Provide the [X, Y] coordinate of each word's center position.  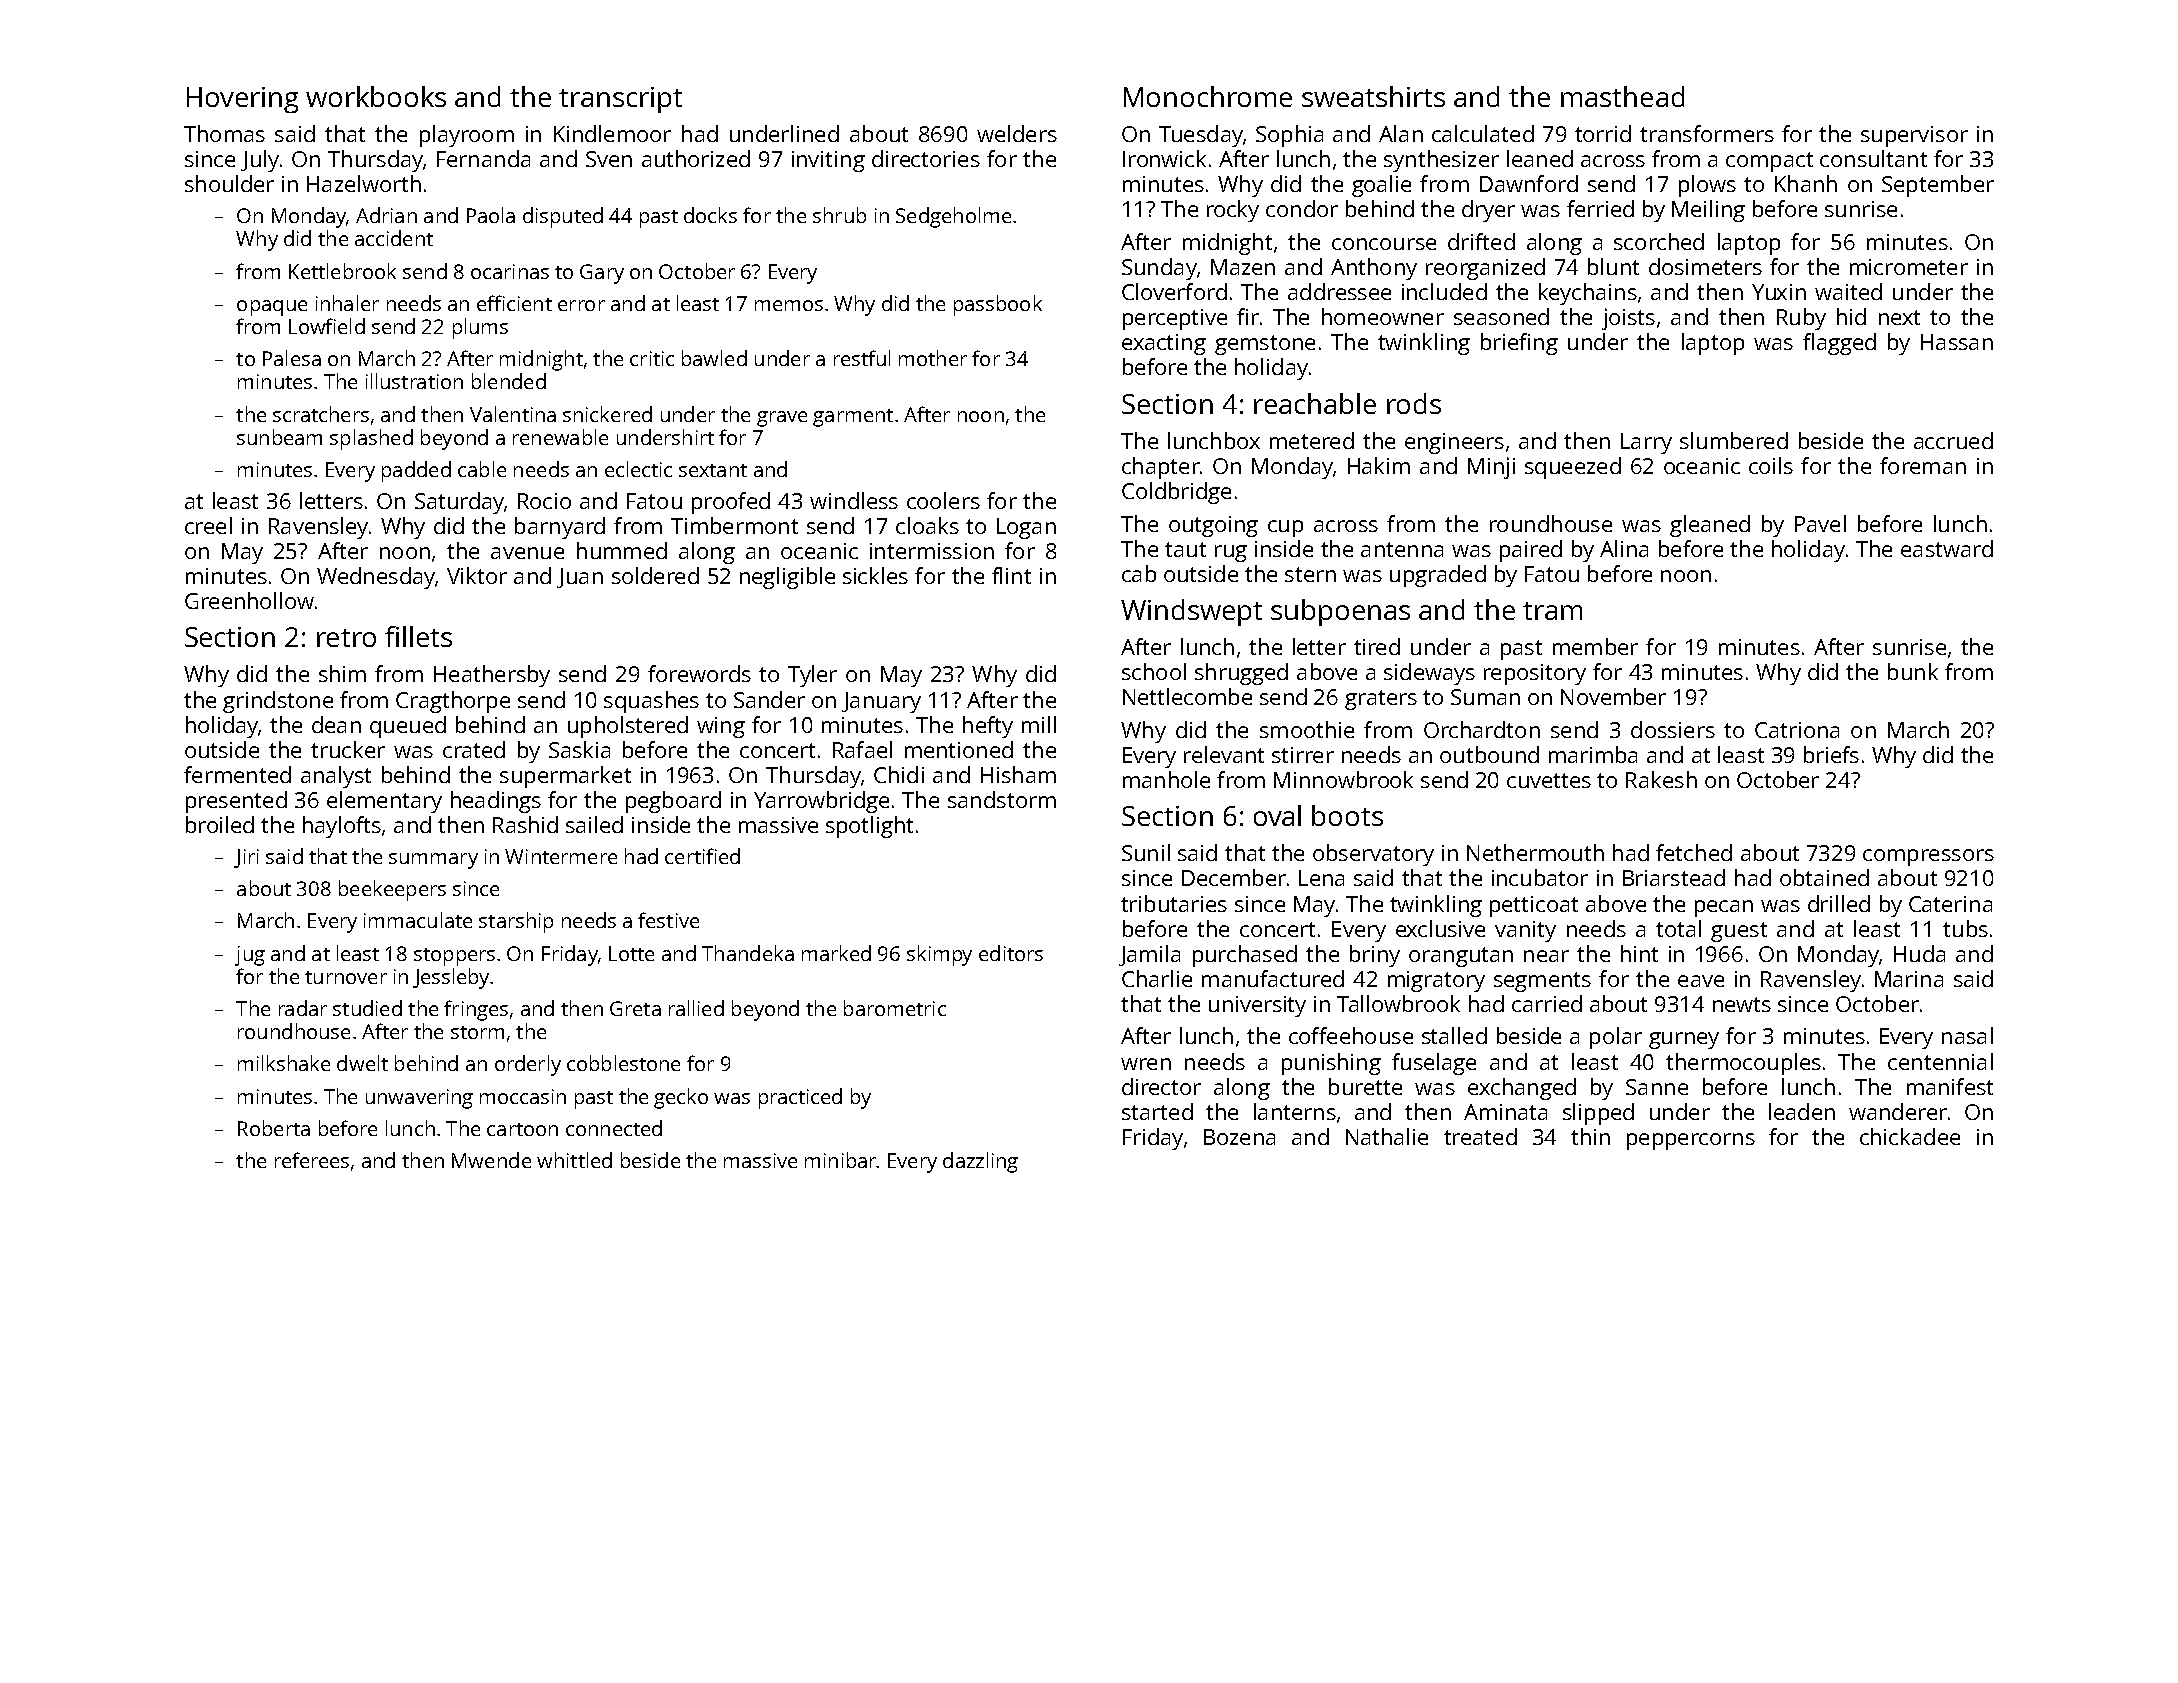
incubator [1540, 877]
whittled [574, 1160]
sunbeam [279, 437]
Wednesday [376, 578]
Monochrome [1208, 96]
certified [702, 856]
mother [933, 358]
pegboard [673, 802]
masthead [1622, 96]
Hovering [242, 100]
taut [1185, 549]
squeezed [1573, 468]
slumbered [1734, 440]
